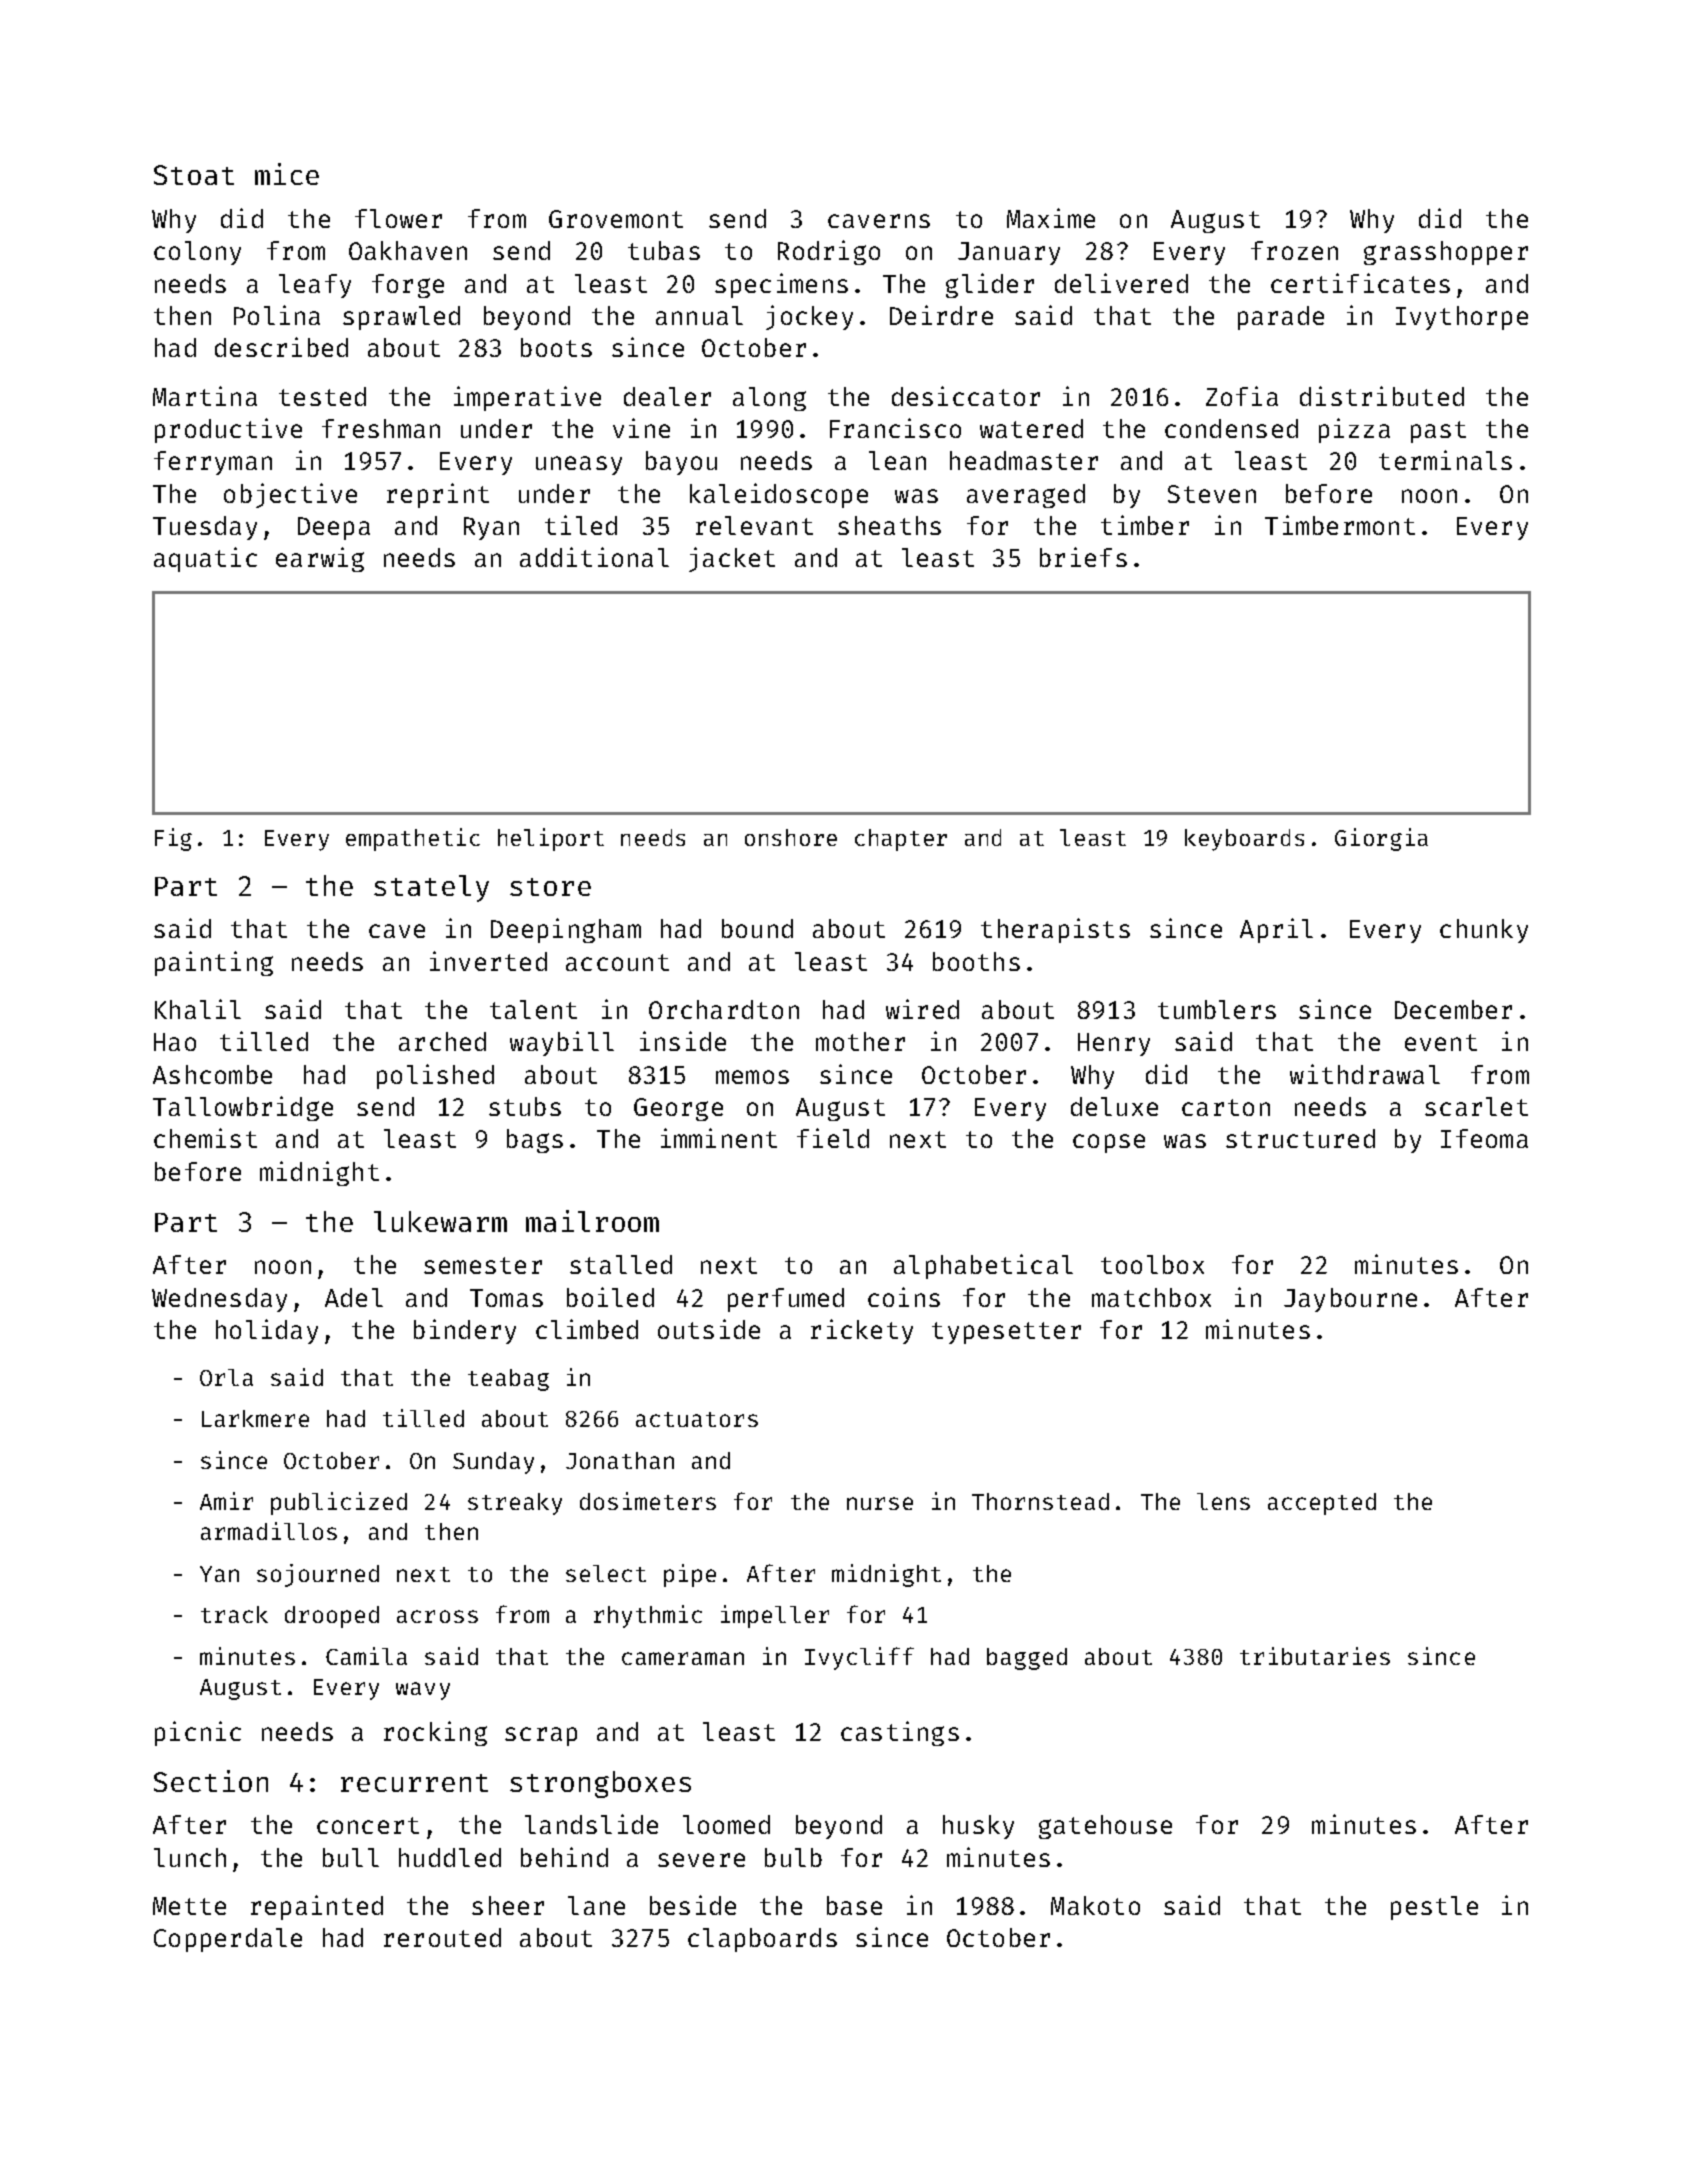 The image size is (1683, 2178). What do you see at coordinates (320, 559) in the page?
I see `earwig` at bounding box center [320, 559].
